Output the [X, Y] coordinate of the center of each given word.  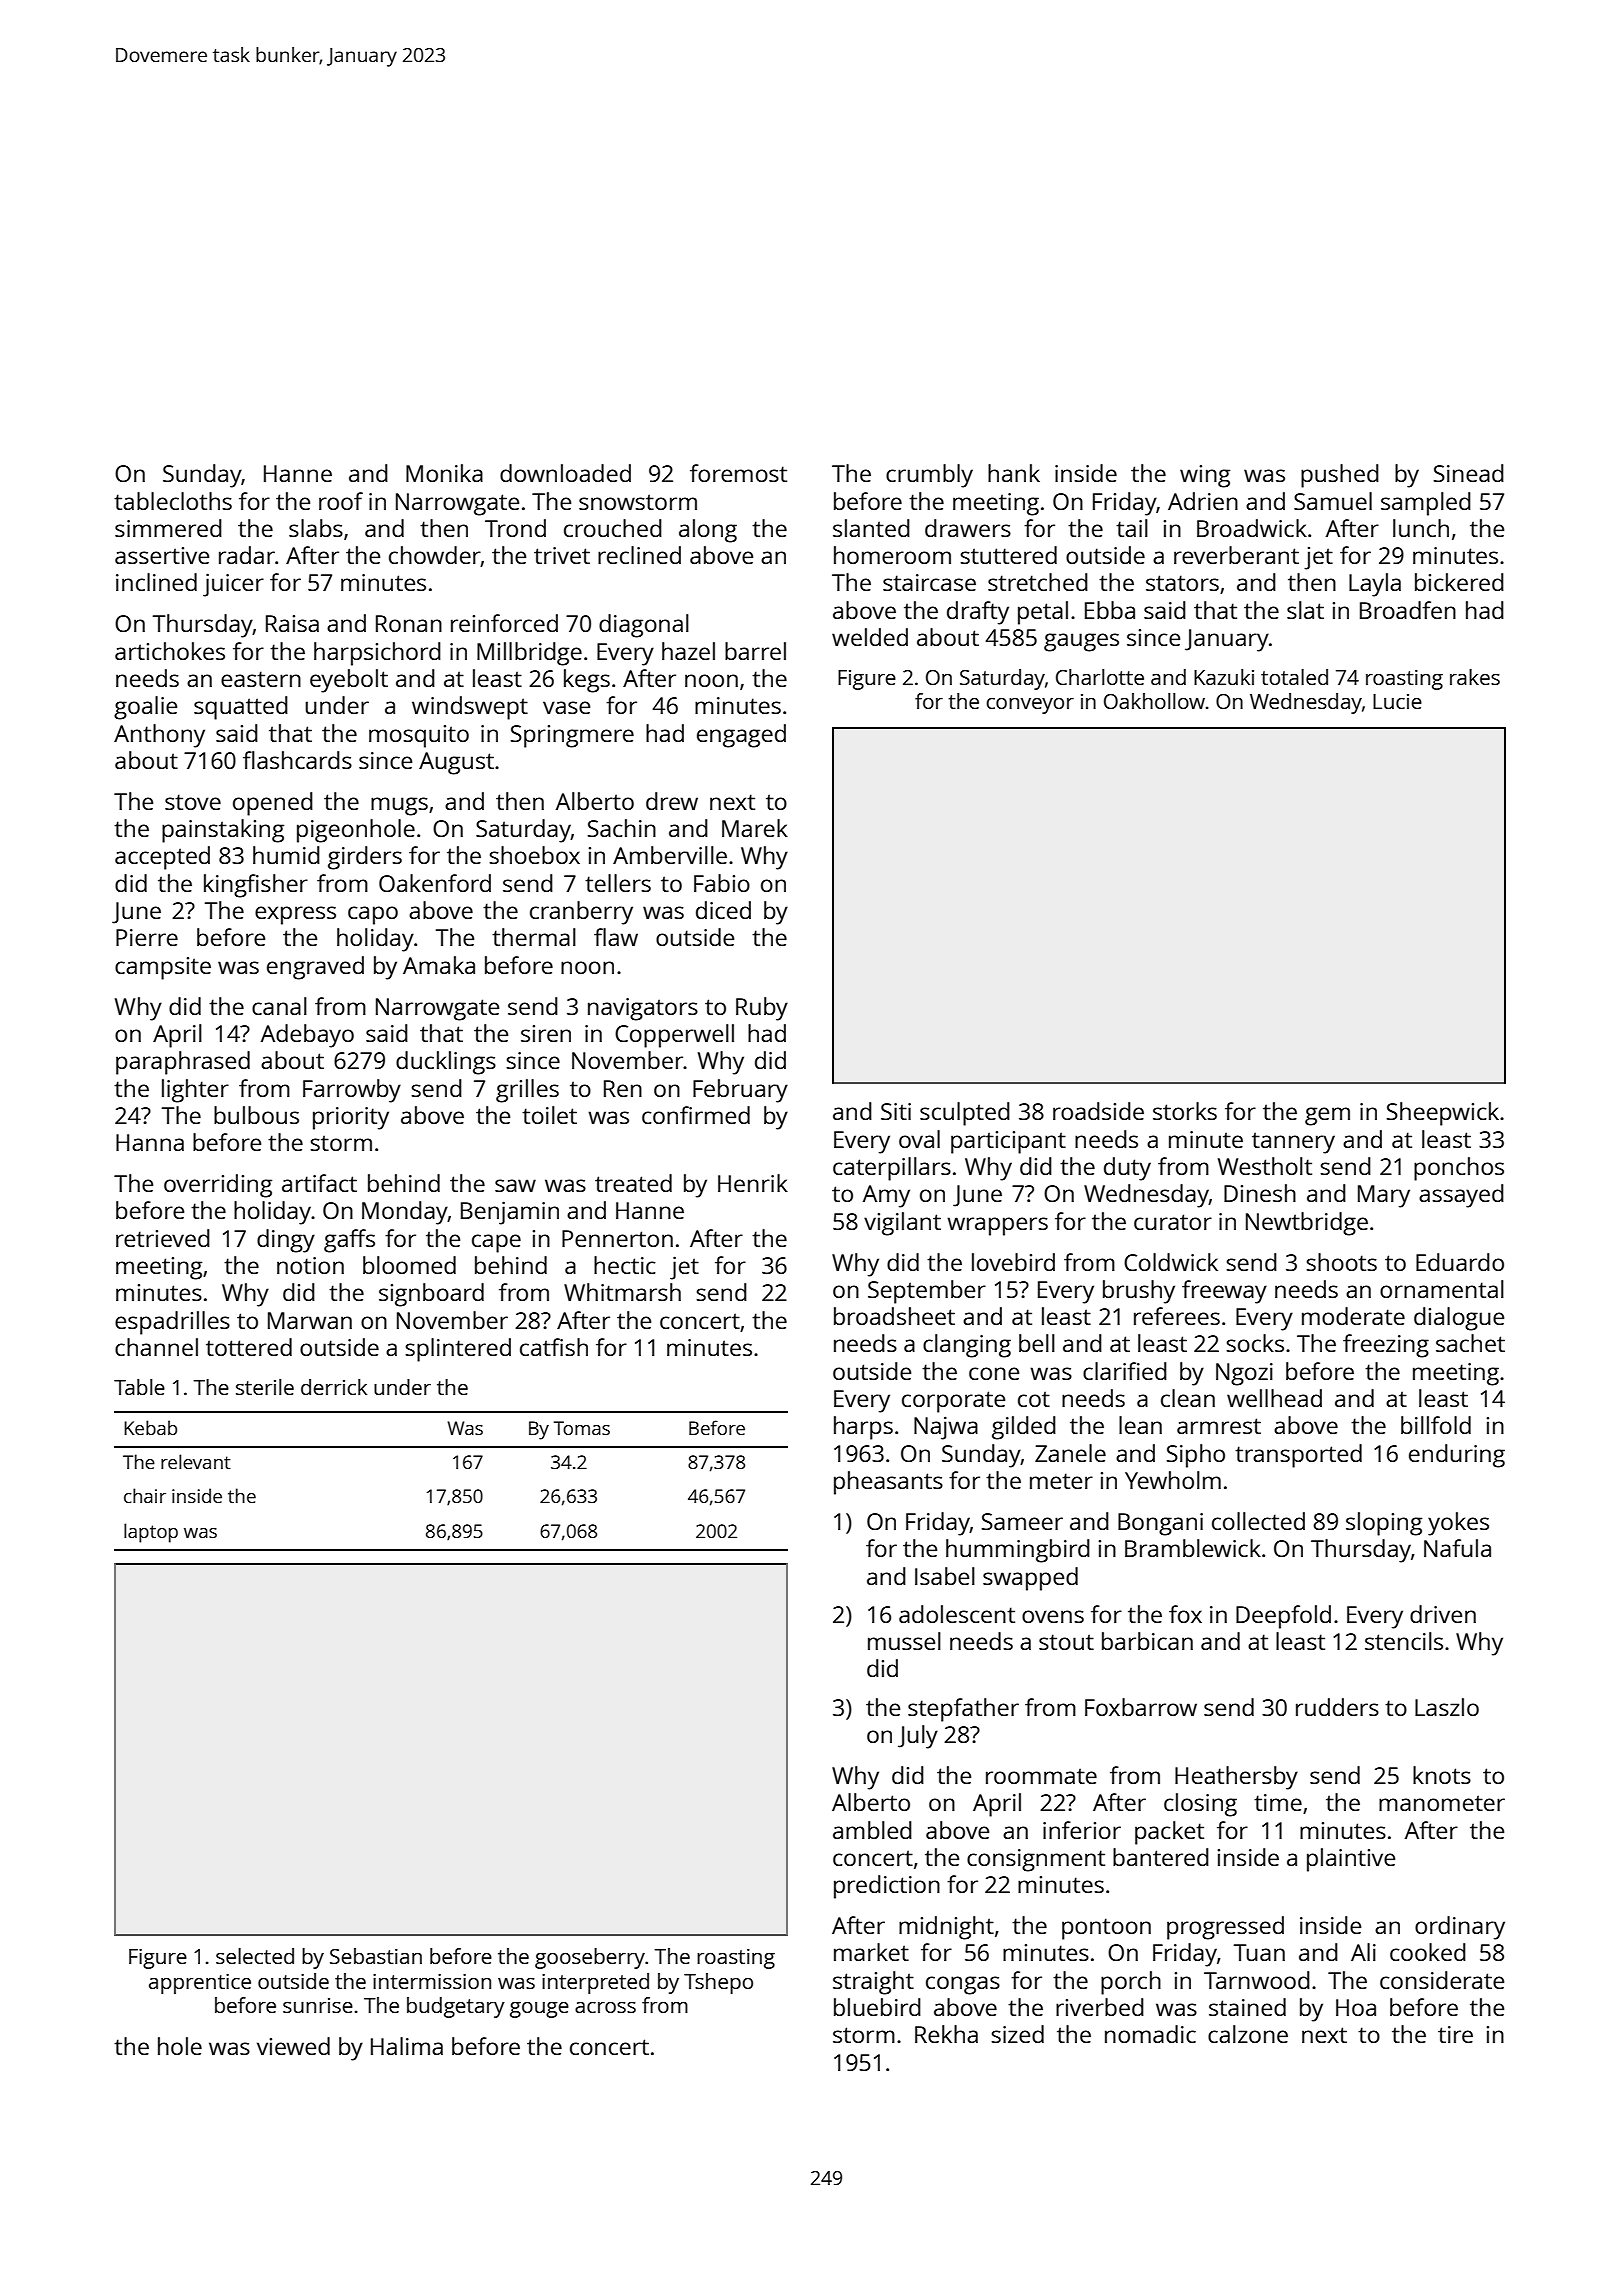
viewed [293, 2046]
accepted [162, 858]
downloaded [565, 473]
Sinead [1469, 473]
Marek [755, 828]
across [605, 2007]
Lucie [1397, 701]
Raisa [292, 623]
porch [1131, 1983]
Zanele [1070, 1453]
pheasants [888, 1483]
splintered [458, 1350]
